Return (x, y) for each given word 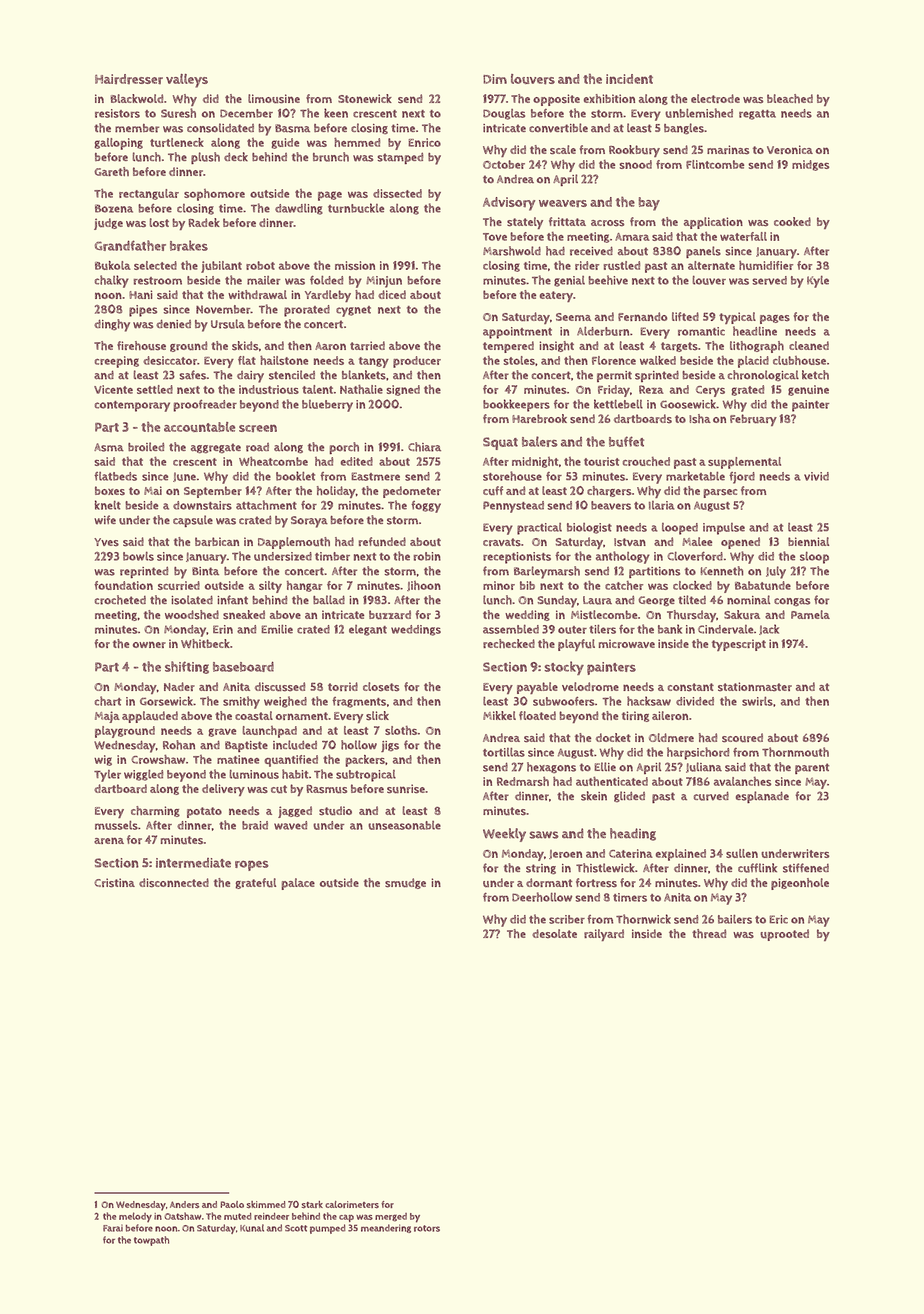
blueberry (327, 406)
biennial (808, 541)
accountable (199, 427)
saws (544, 835)
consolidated (220, 128)
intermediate (193, 863)
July (776, 572)
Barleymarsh (547, 572)
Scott (296, 1228)
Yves (106, 542)
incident (629, 79)
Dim (495, 79)
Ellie (605, 766)
